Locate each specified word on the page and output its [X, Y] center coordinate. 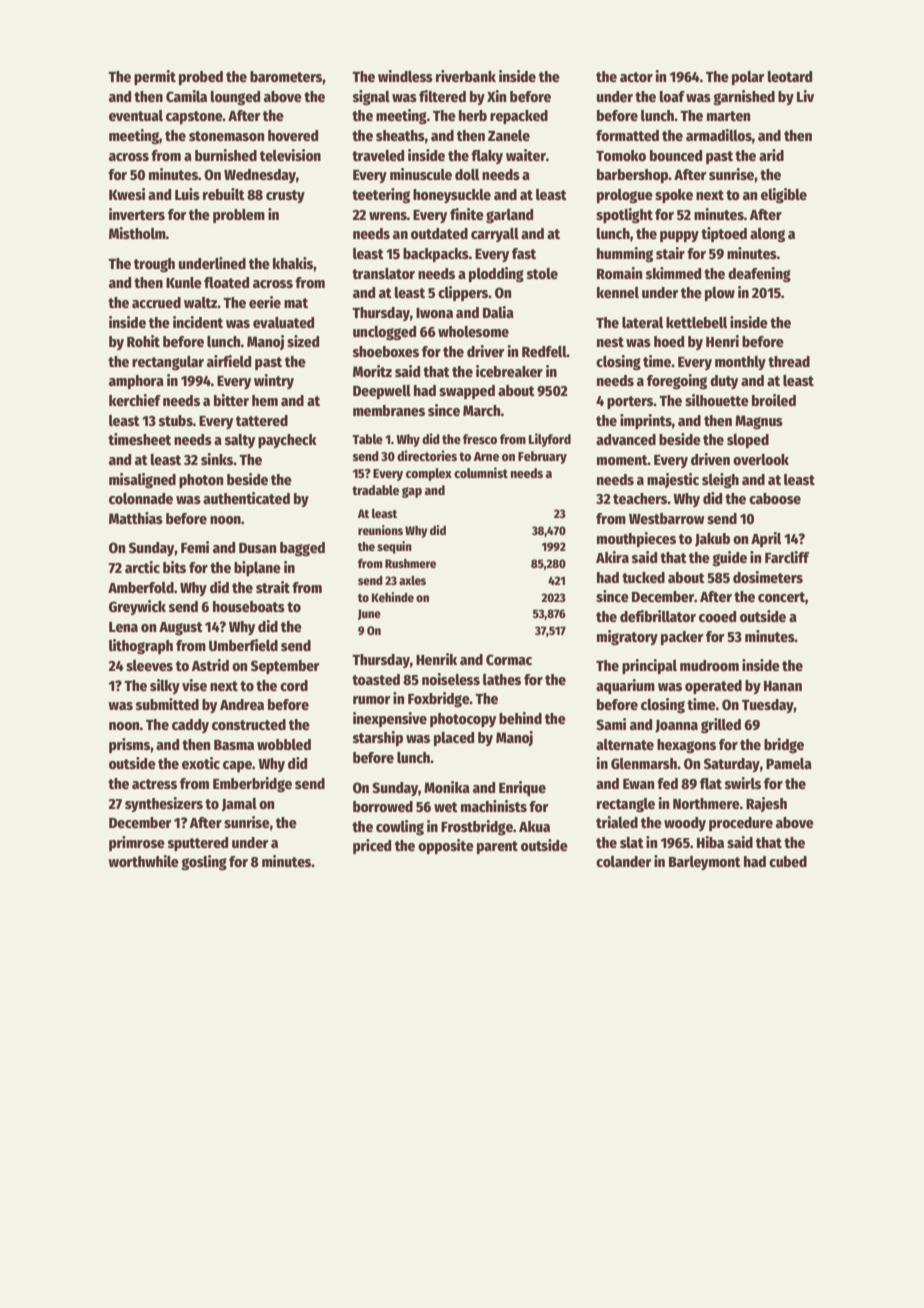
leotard [790, 76]
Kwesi [127, 194]
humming [625, 254]
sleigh [720, 481]
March [482, 410]
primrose [137, 843]
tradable [375, 490]
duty [724, 382]
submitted [167, 704]
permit [155, 77]
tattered [262, 420]
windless [405, 76]
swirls [743, 783]
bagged [302, 549]
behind [520, 718]
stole [542, 273]
